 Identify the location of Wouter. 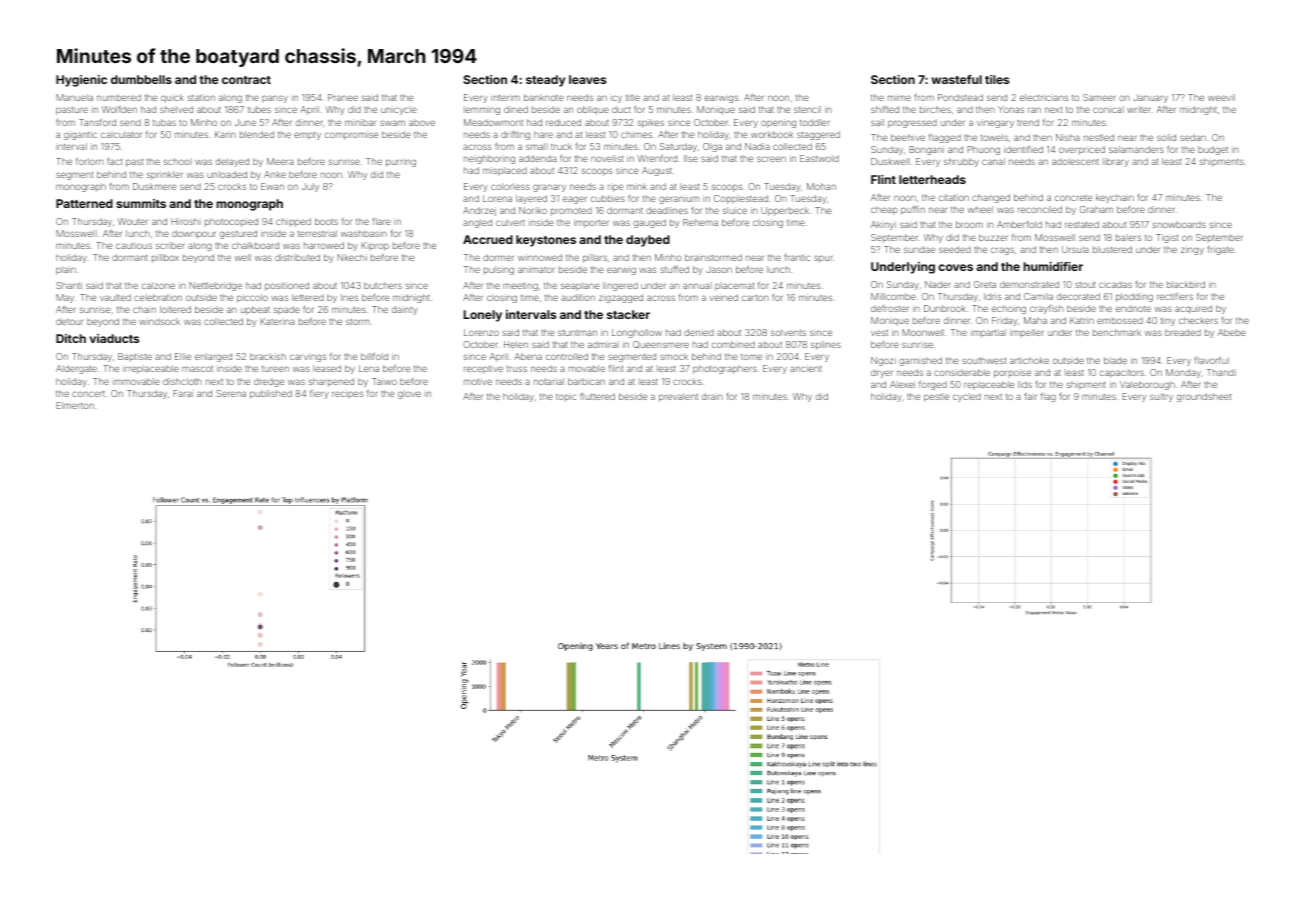
(133, 221).
